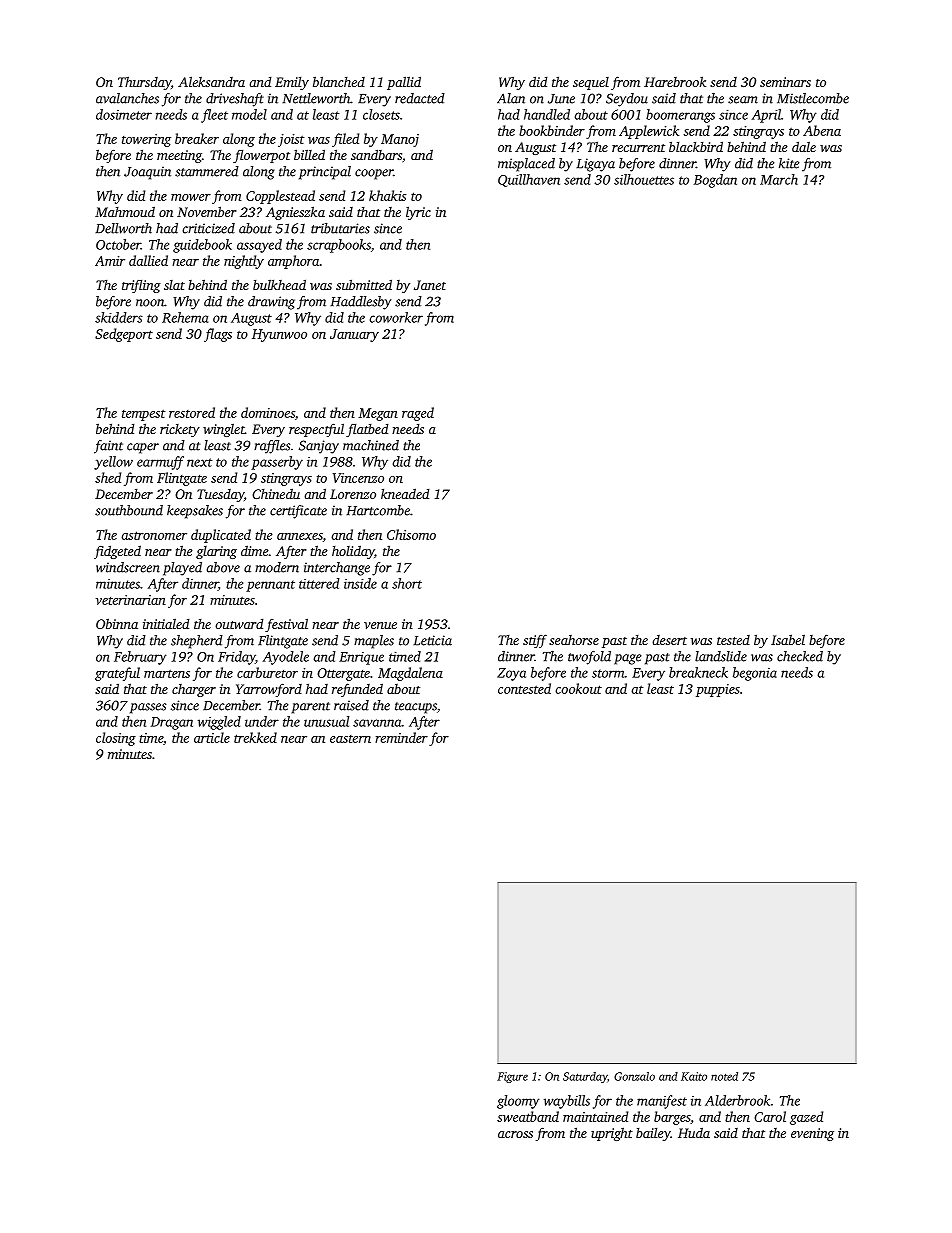 The width and height of the image is (952, 1233). What do you see at coordinates (694, 1076) in the image?
I see `Kaito` at bounding box center [694, 1076].
